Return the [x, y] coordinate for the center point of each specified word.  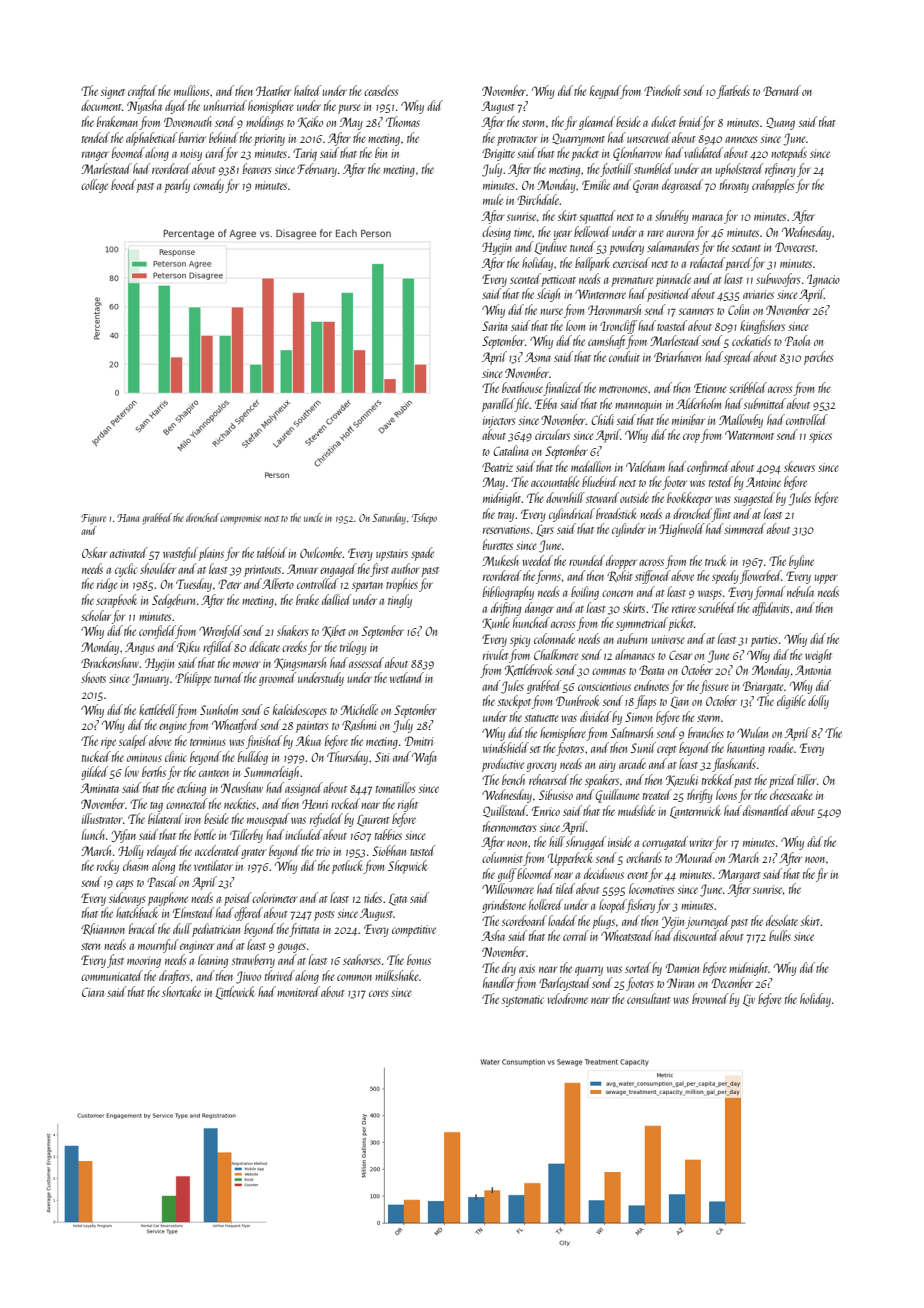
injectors [499, 422]
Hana [128, 518]
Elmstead [194, 912]
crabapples [773, 186]
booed [123, 184]
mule [493, 199]
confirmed [708, 468]
